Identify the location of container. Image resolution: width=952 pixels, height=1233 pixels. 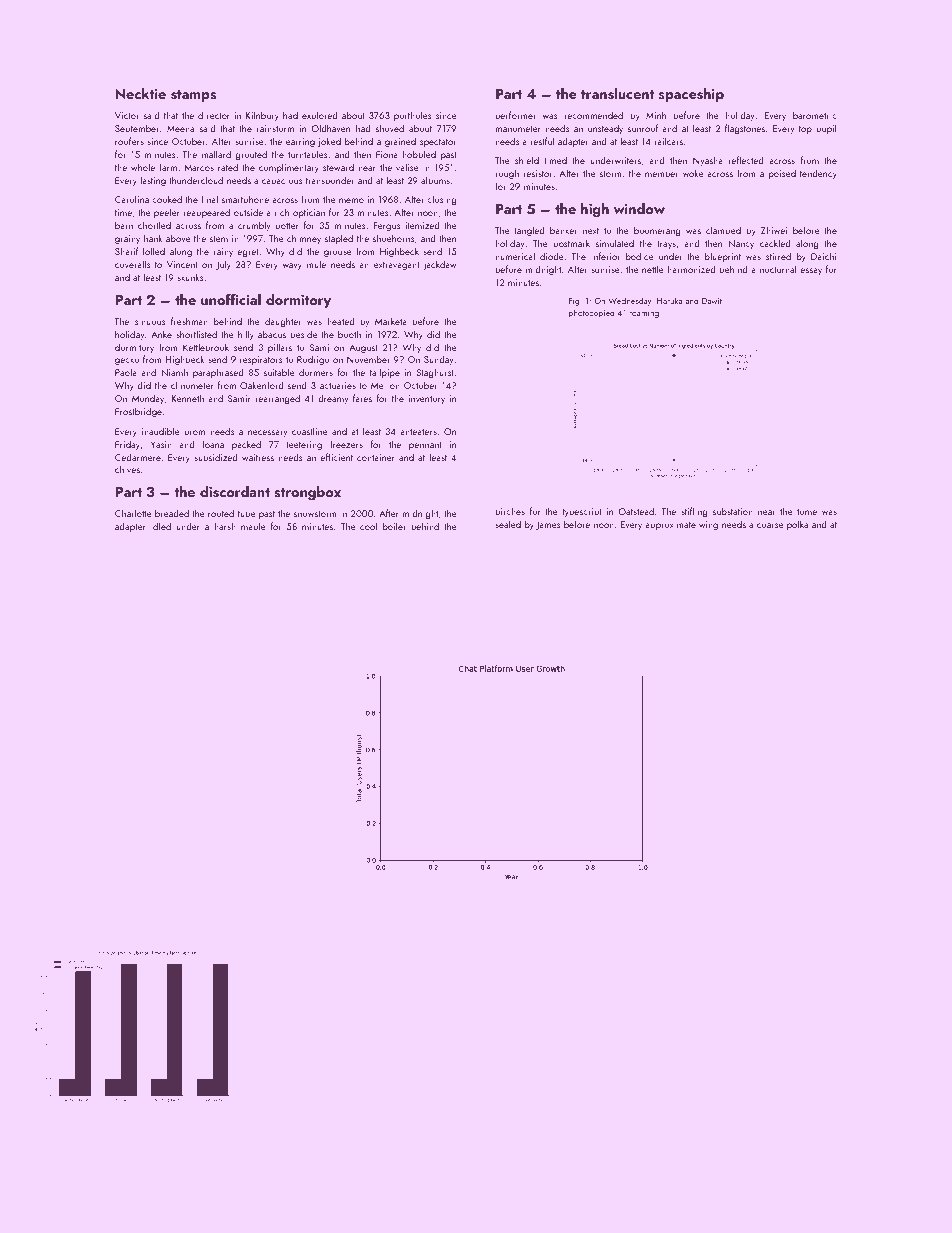
(376, 457).
